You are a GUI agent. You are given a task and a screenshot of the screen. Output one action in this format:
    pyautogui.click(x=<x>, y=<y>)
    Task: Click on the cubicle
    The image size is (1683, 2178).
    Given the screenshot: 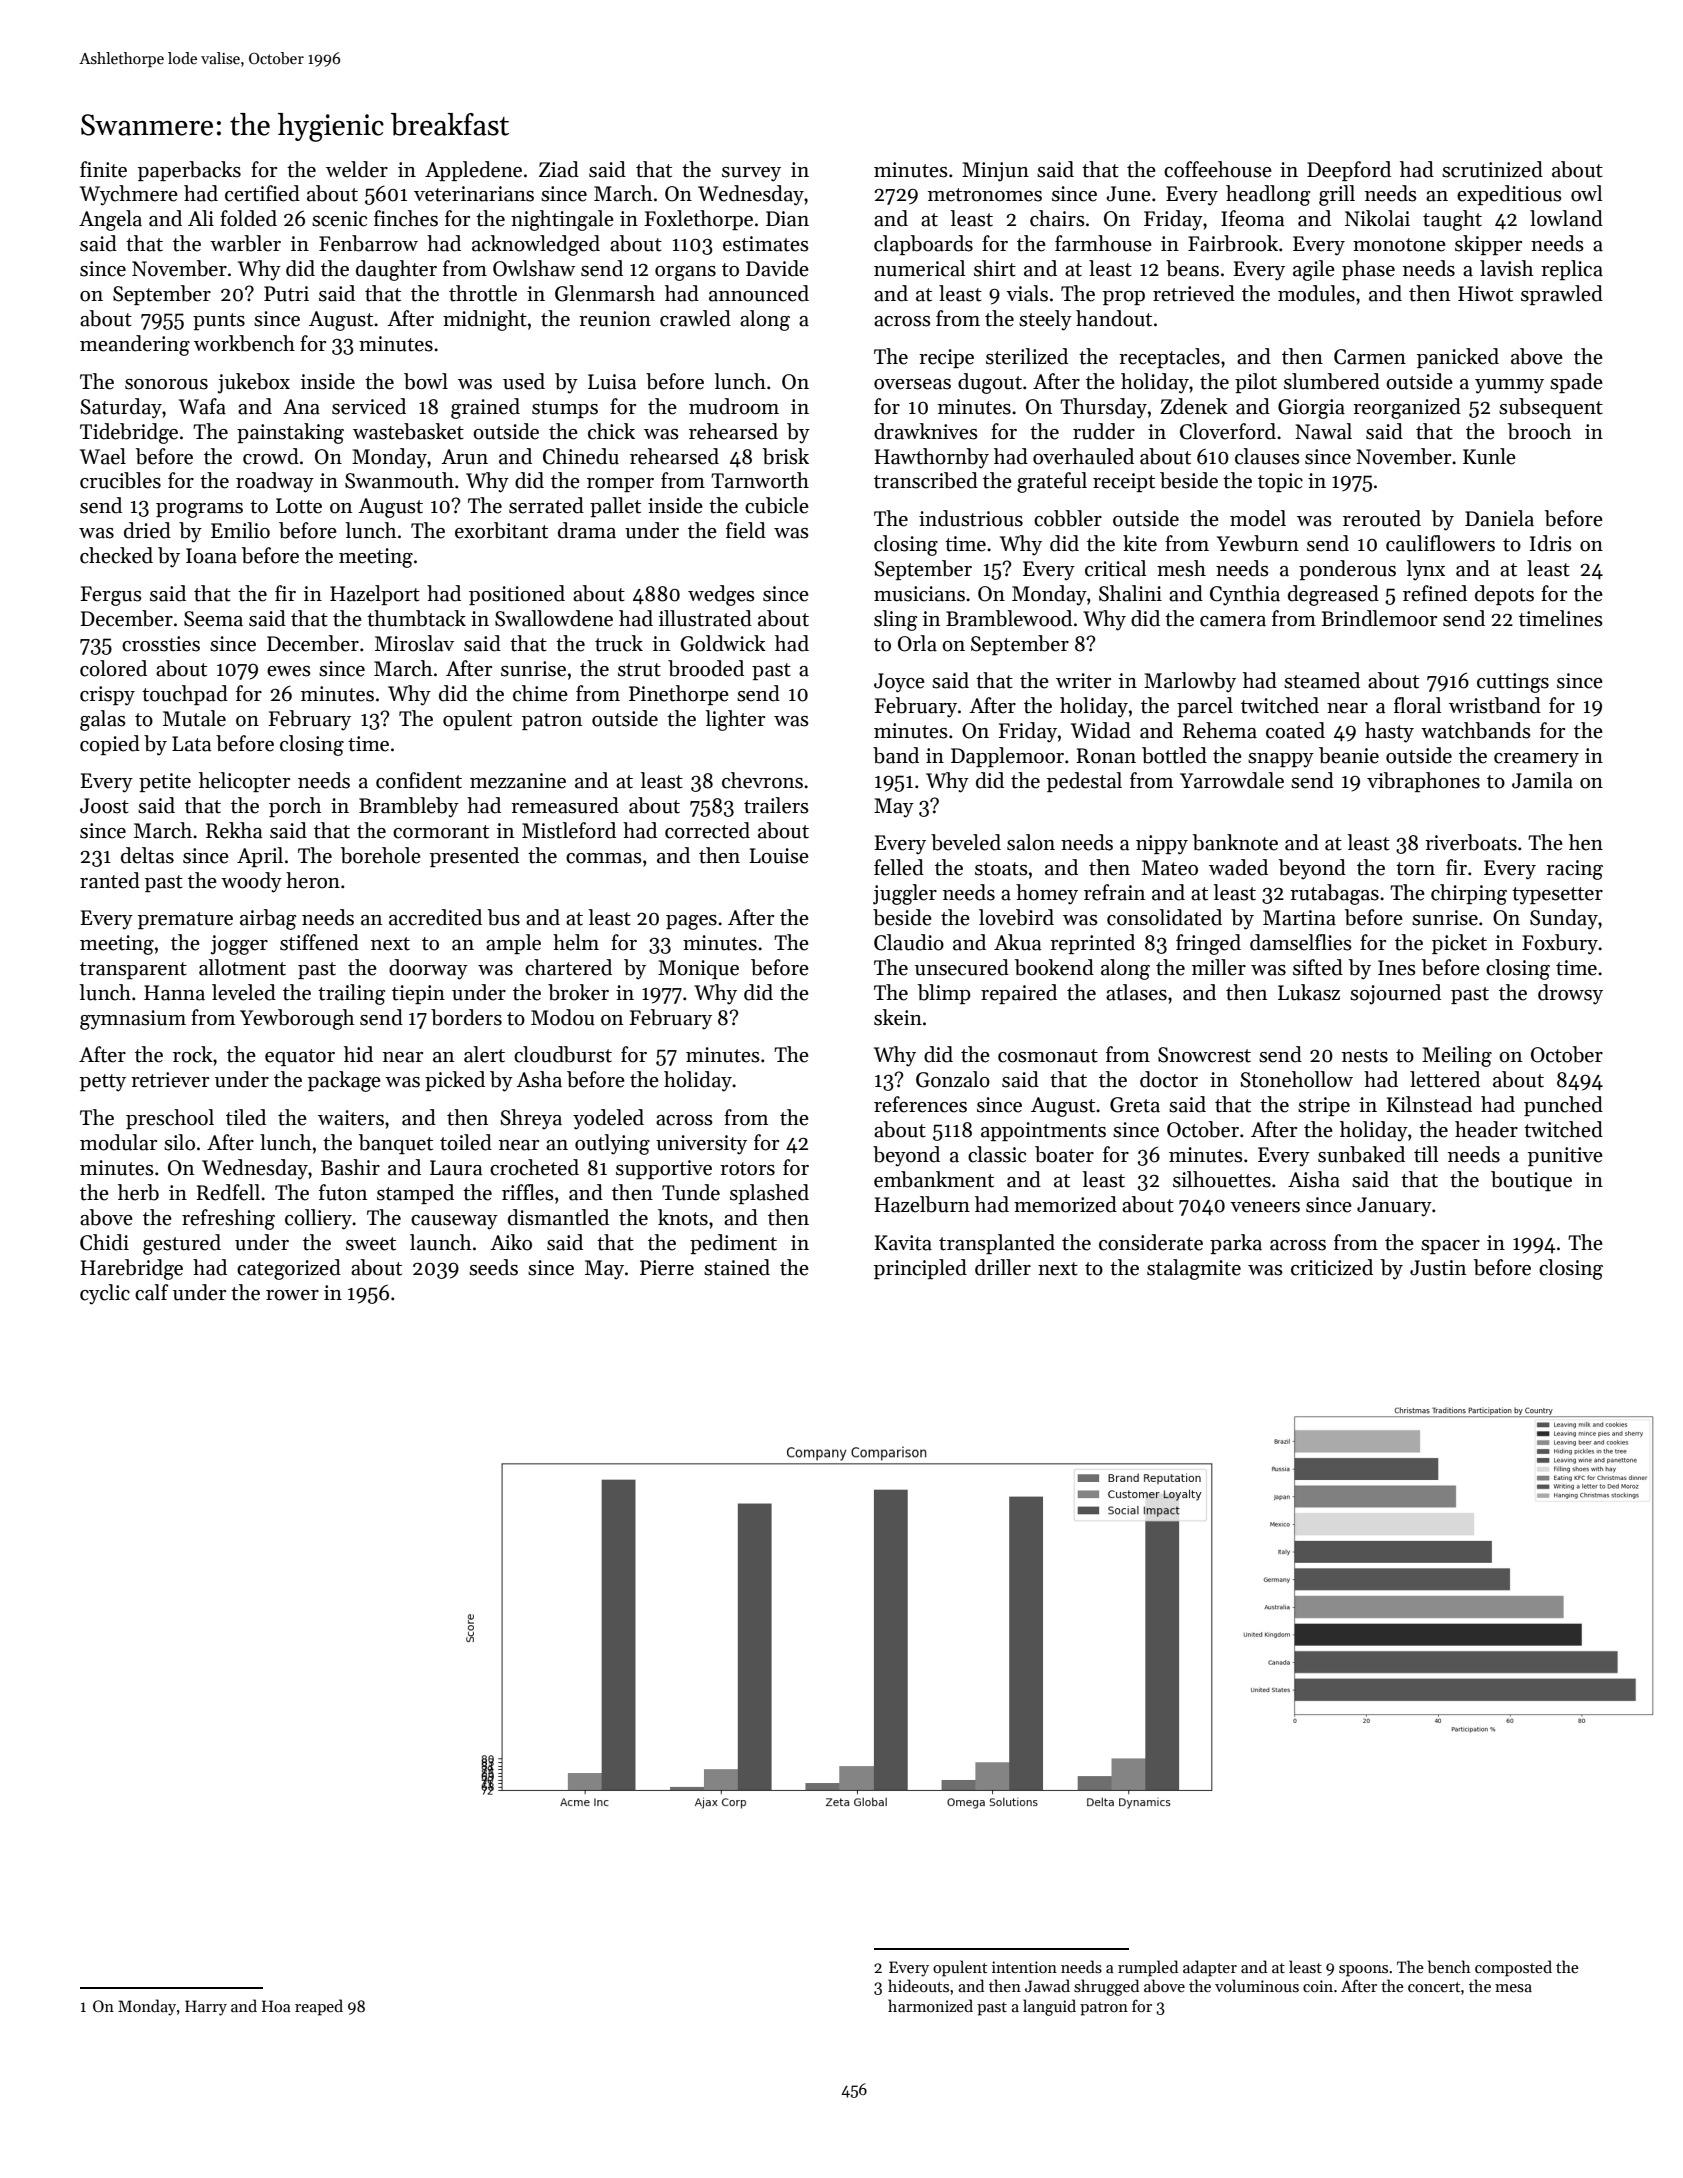 What is the action you would take?
    pyautogui.click(x=777, y=505)
